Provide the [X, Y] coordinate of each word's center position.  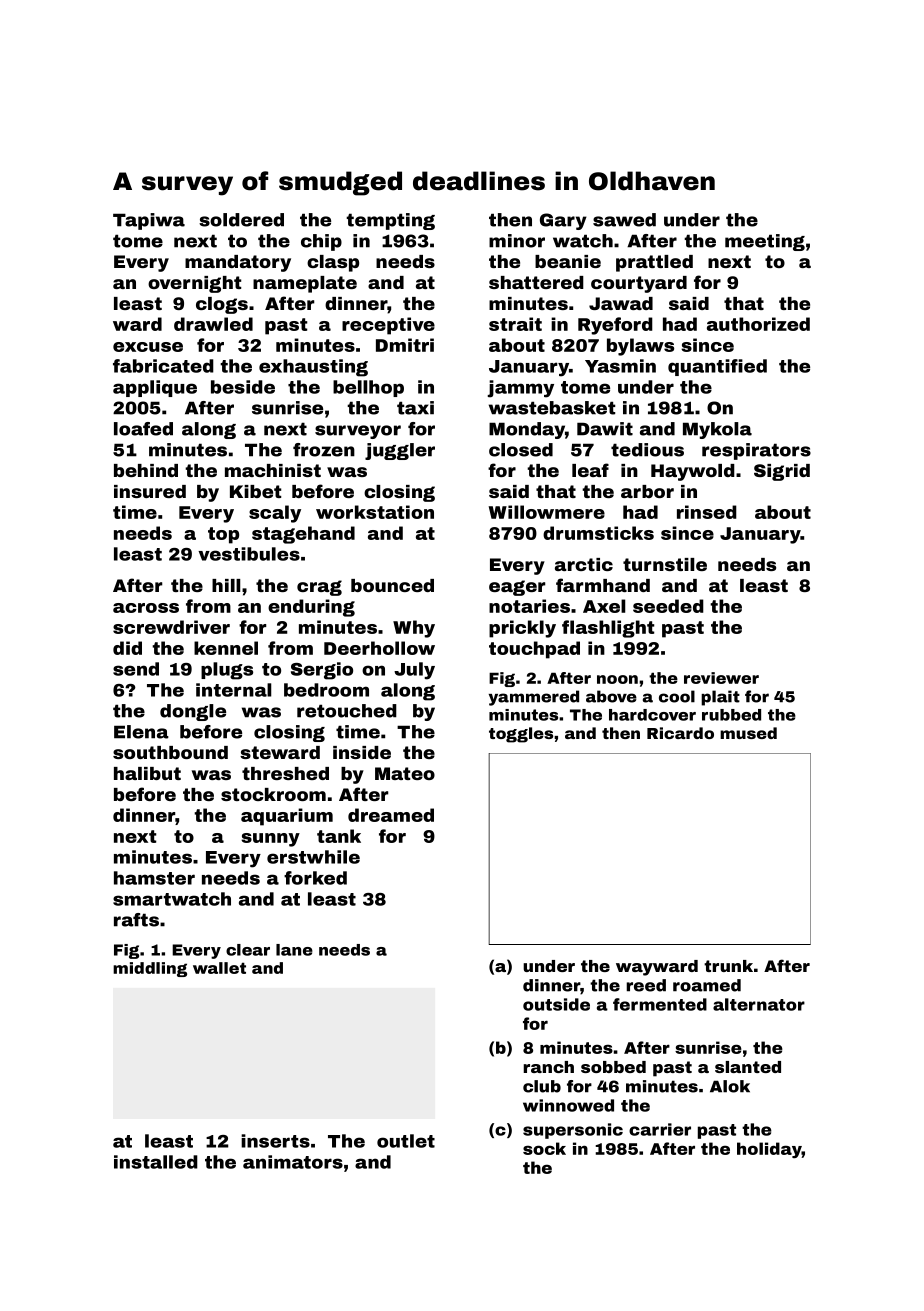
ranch [548, 1067]
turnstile [665, 564]
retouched [347, 711]
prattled [654, 263]
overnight [194, 284]
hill [226, 585]
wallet [219, 968]
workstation [375, 512]
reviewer [721, 678]
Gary [563, 221]
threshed [285, 773]
